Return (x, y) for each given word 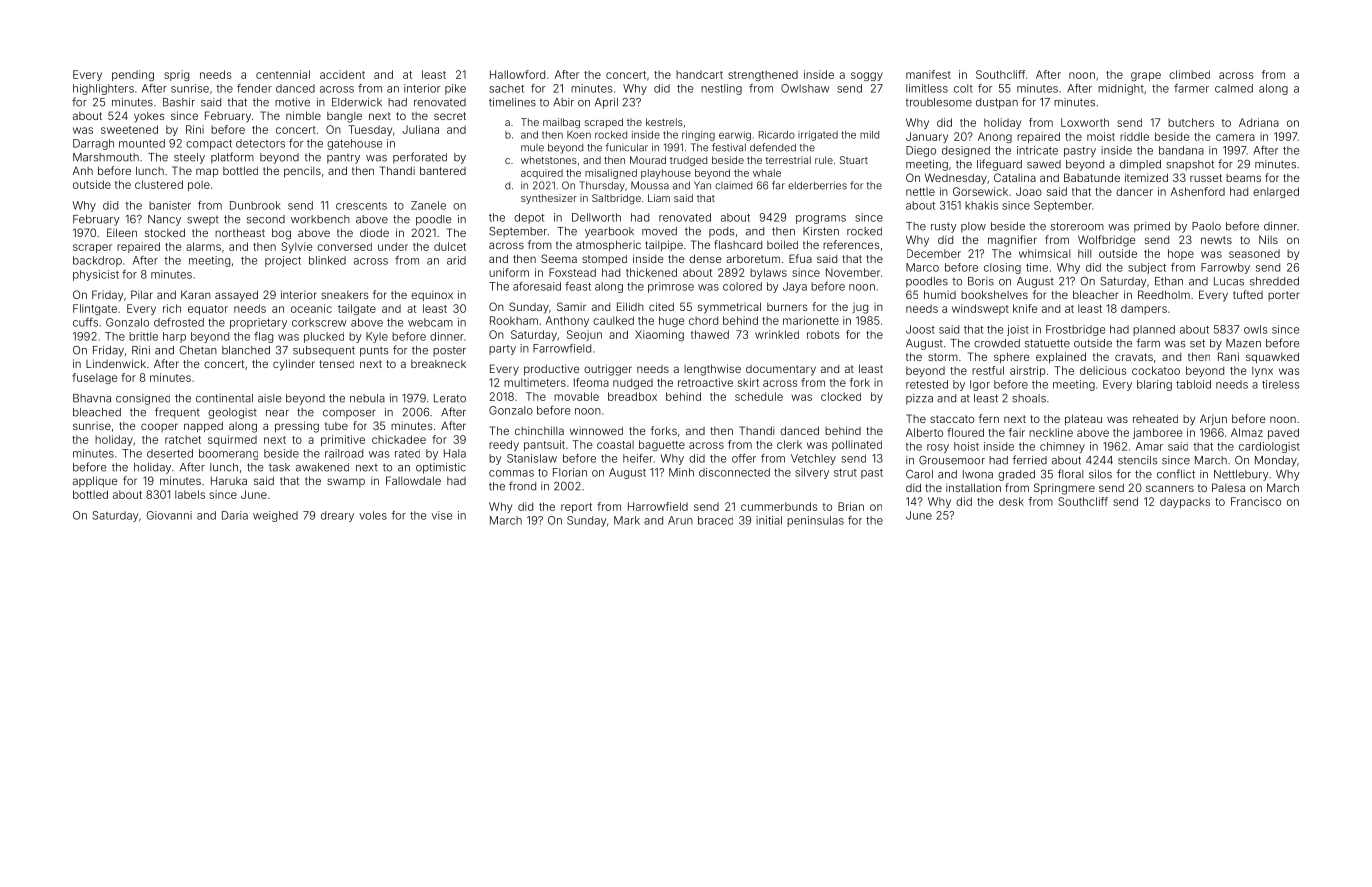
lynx (1262, 371)
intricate (1037, 150)
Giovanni (169, 515)
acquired (542, 174)
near (277, 413)
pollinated (857, 445)
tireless (1280, 384)
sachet (506, 88)
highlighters (103, 89)
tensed (336, 364)
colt (963, 88)
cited (661, 306)
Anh (82, 171)
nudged (633, 383)
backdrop (97, 261)
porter (1283, 296)
